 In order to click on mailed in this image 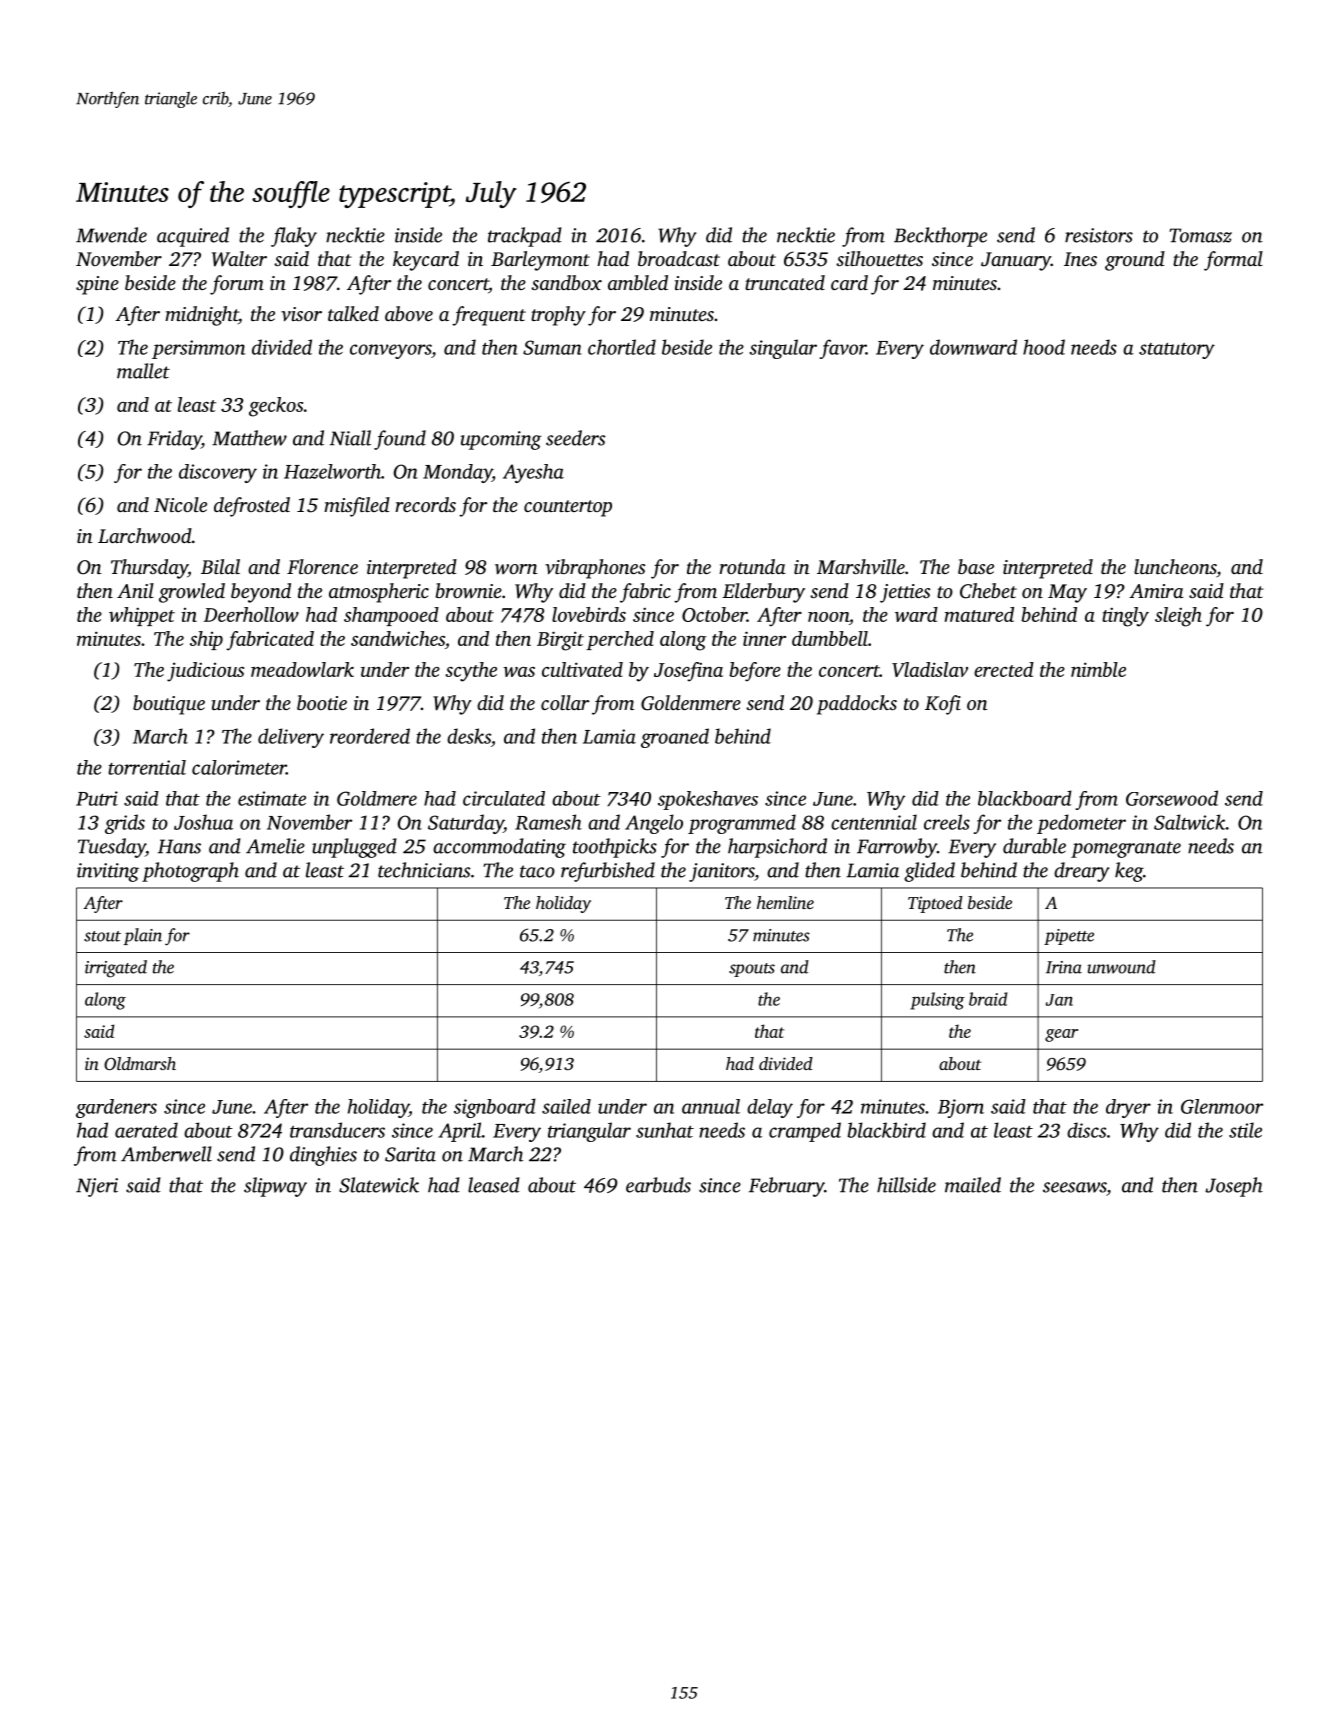, I will do `click(973, 1185)`.
